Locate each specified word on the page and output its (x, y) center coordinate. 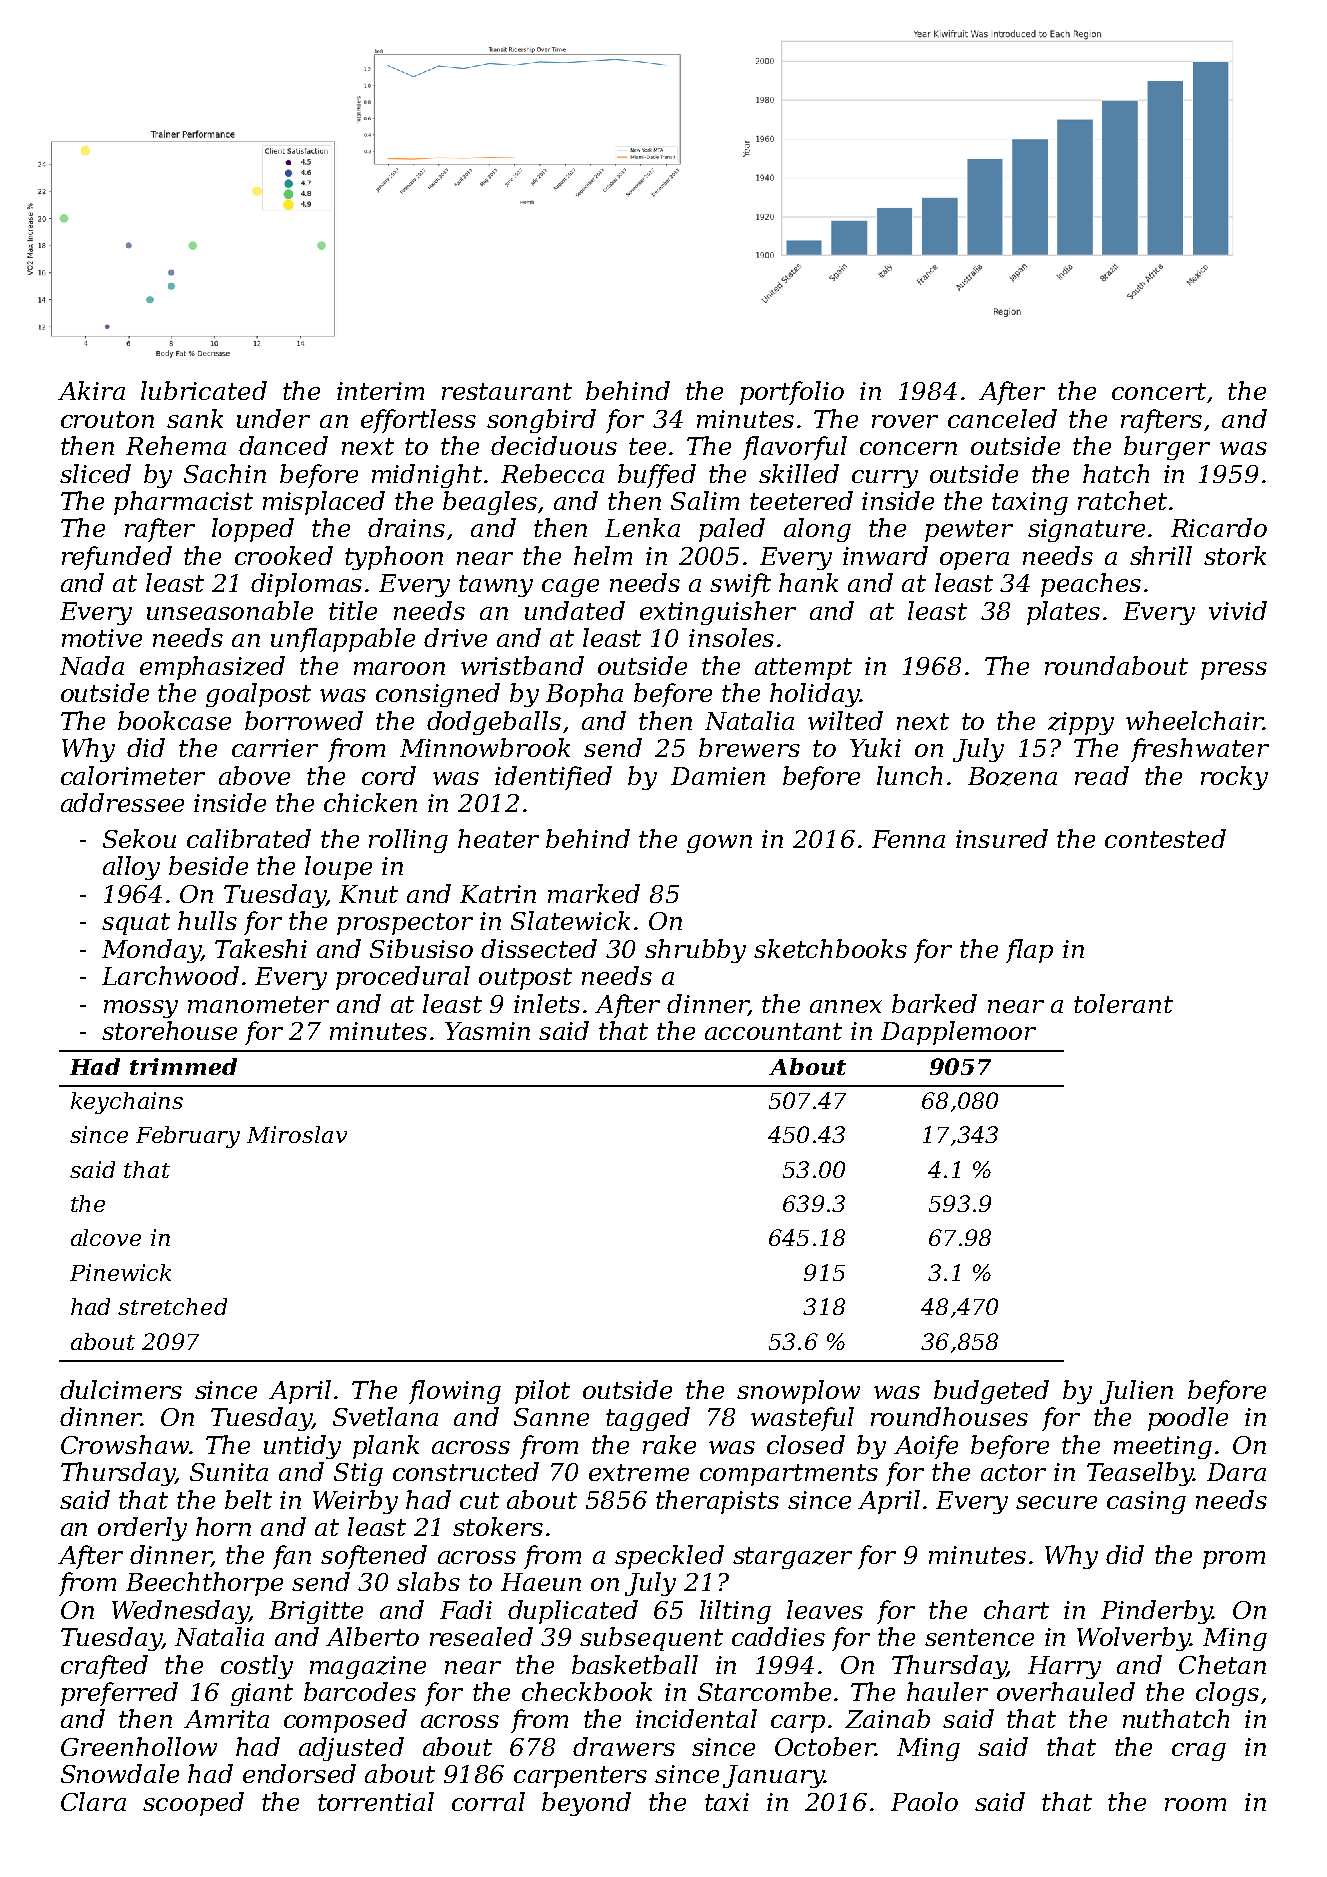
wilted (845, 720)
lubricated (204, 390)
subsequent (651, 1639)
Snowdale (120, 1773)
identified (553, 778)
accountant (773, 1031)
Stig (358, 1474)
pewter (969, 531)
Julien (1136, 1392)
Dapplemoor (958, 1033)
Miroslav (297, 1134)
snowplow (798, 1392)
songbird (541, 421)
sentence (979, 1637)
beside (208, 865)
